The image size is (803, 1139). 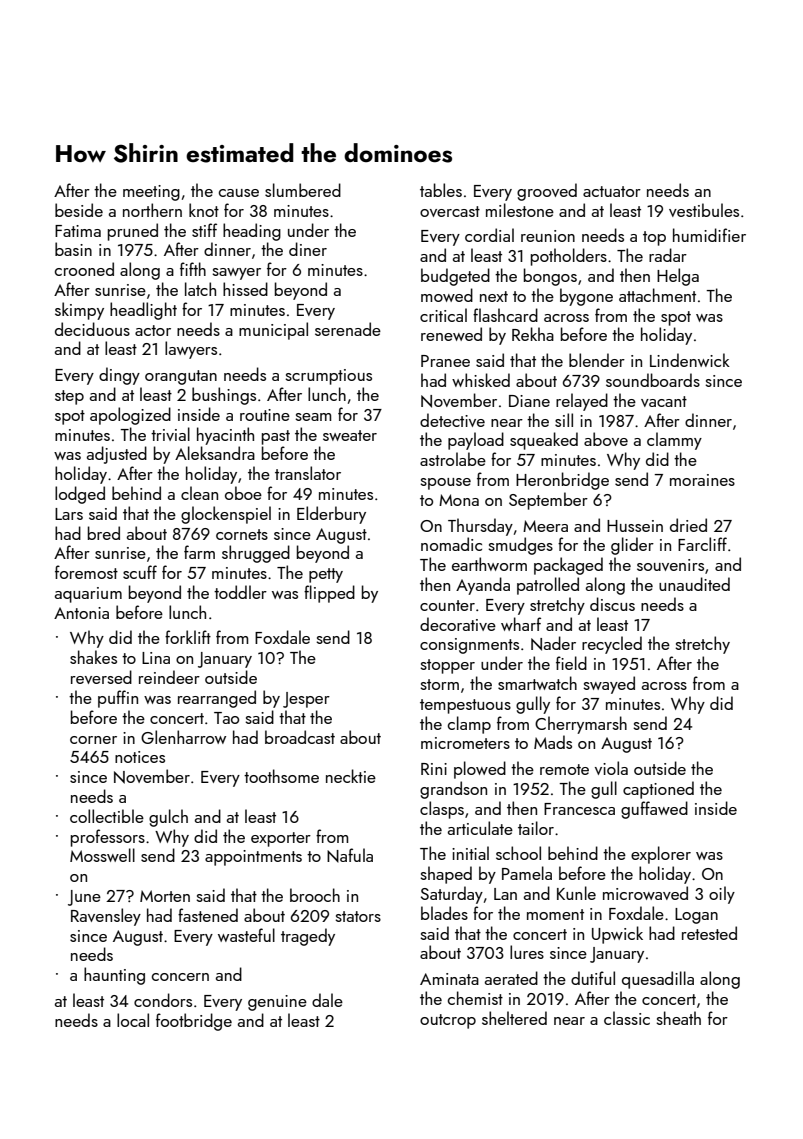 I want to click on vestibules, so click(x=704, y=210).
